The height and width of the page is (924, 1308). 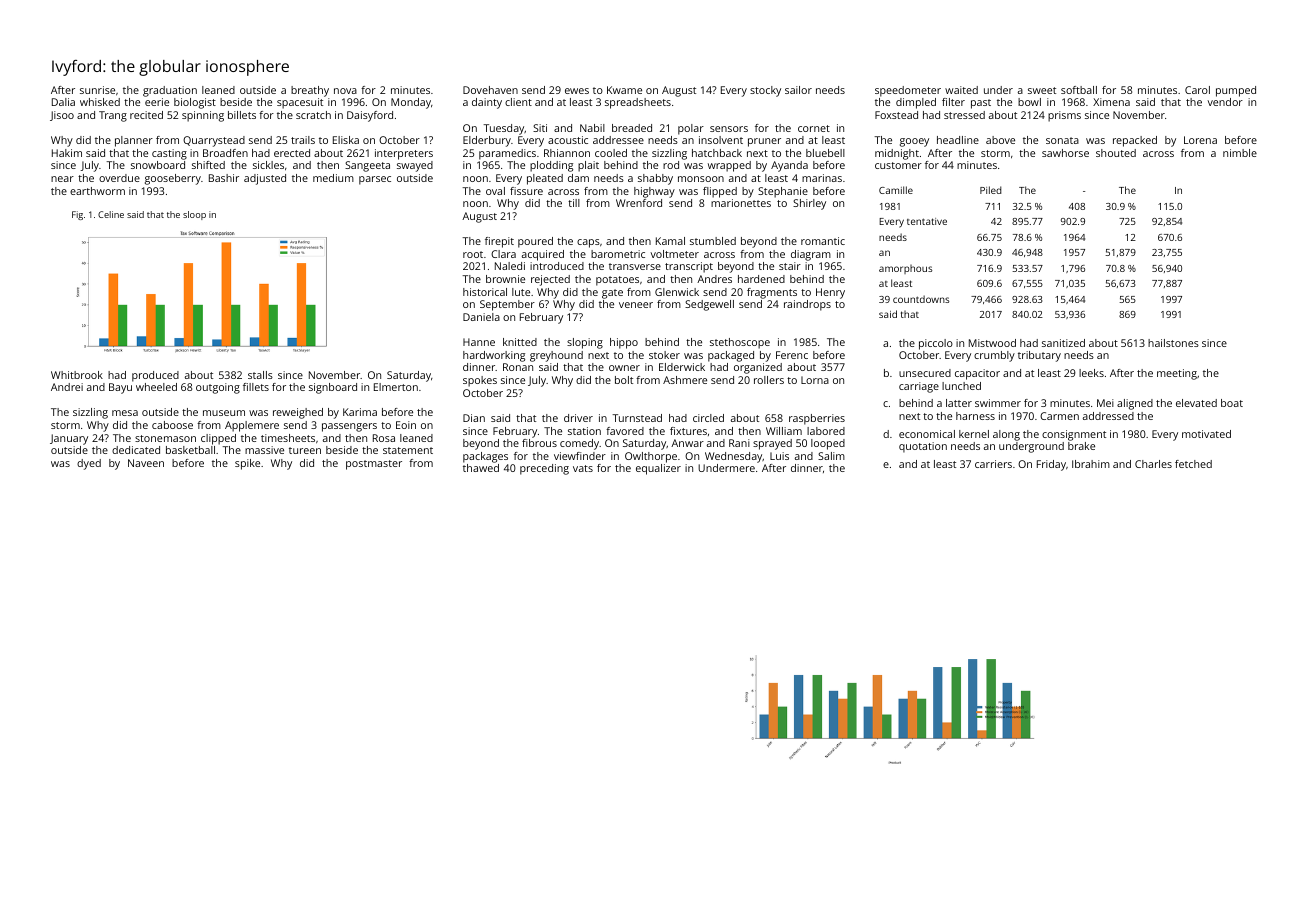 I want to click on Mistwood, so click(x=992, y=343).
